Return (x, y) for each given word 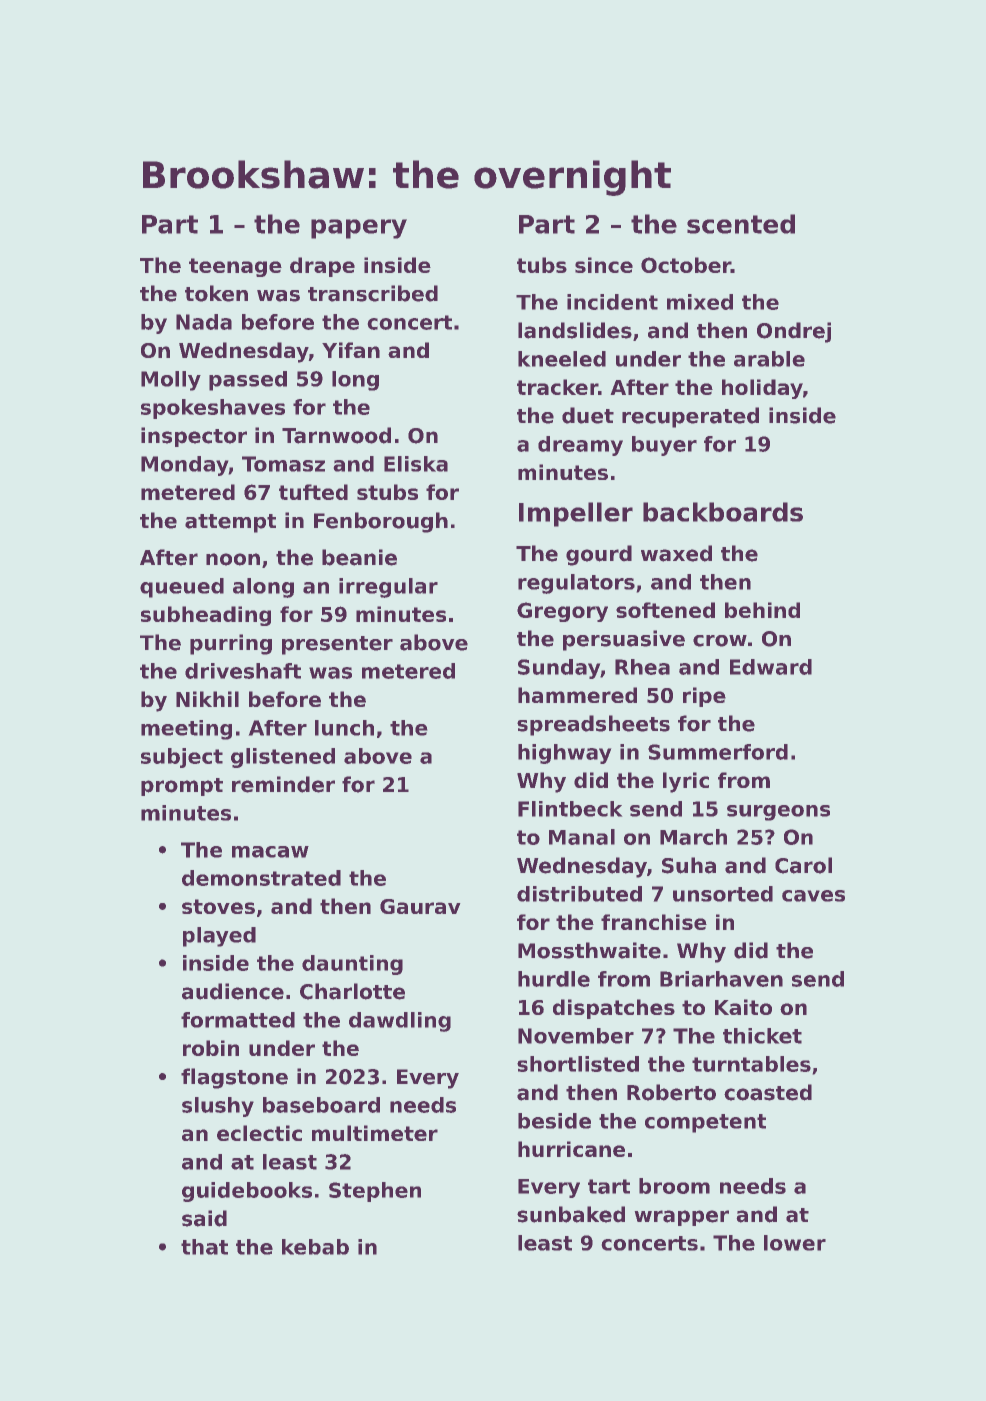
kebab (315, 1247)
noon (233, 559)
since (604, 265)
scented (741, 224)
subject (182, 758)
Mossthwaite (589, 950)
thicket (762, 1036)
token (216, 293)
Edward (771, 667)
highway (565, 754)
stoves (218, 906)
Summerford (718, 752)
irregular (388, 588)
